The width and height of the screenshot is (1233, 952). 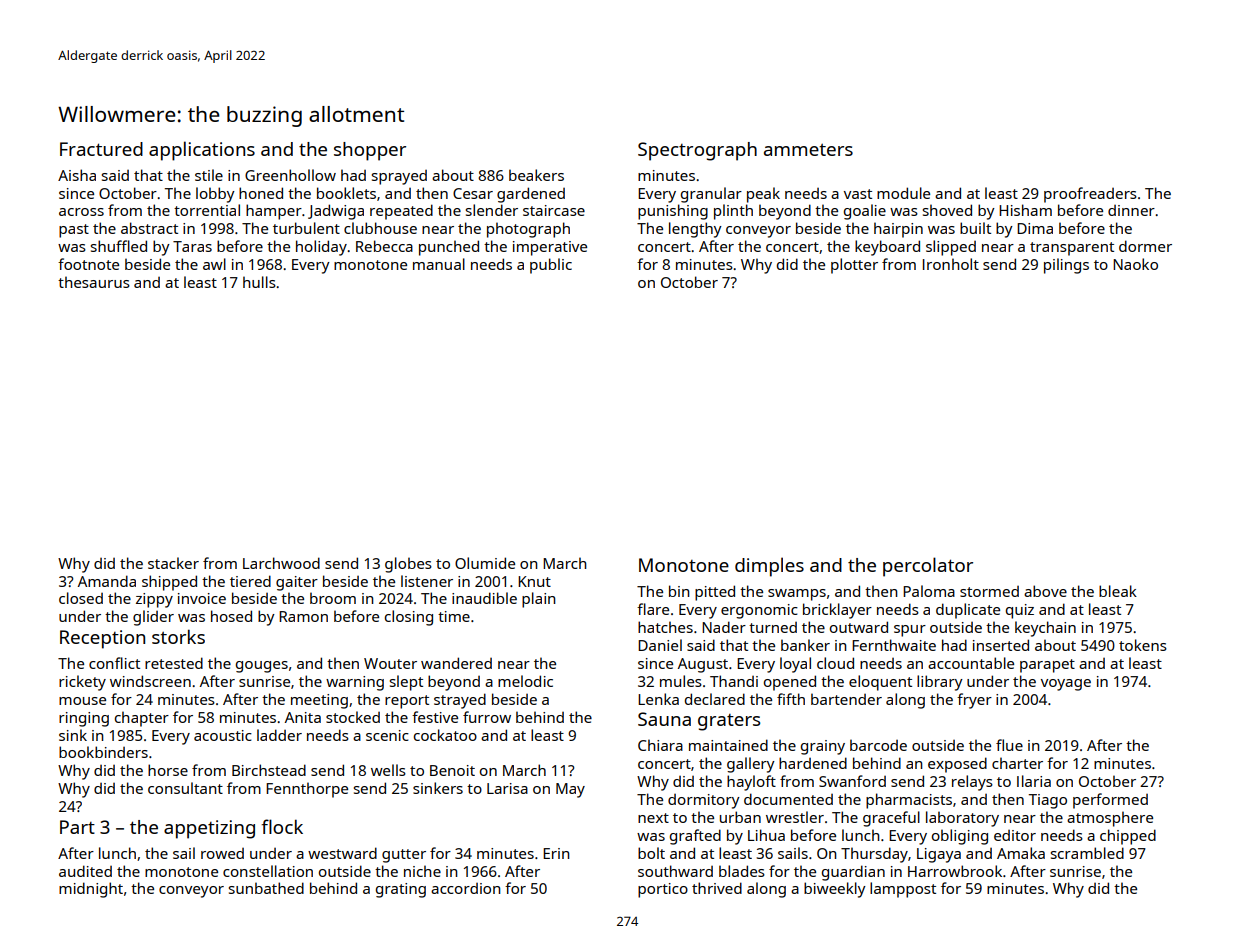 I want to click on applications, so click(x=202, y=151).
